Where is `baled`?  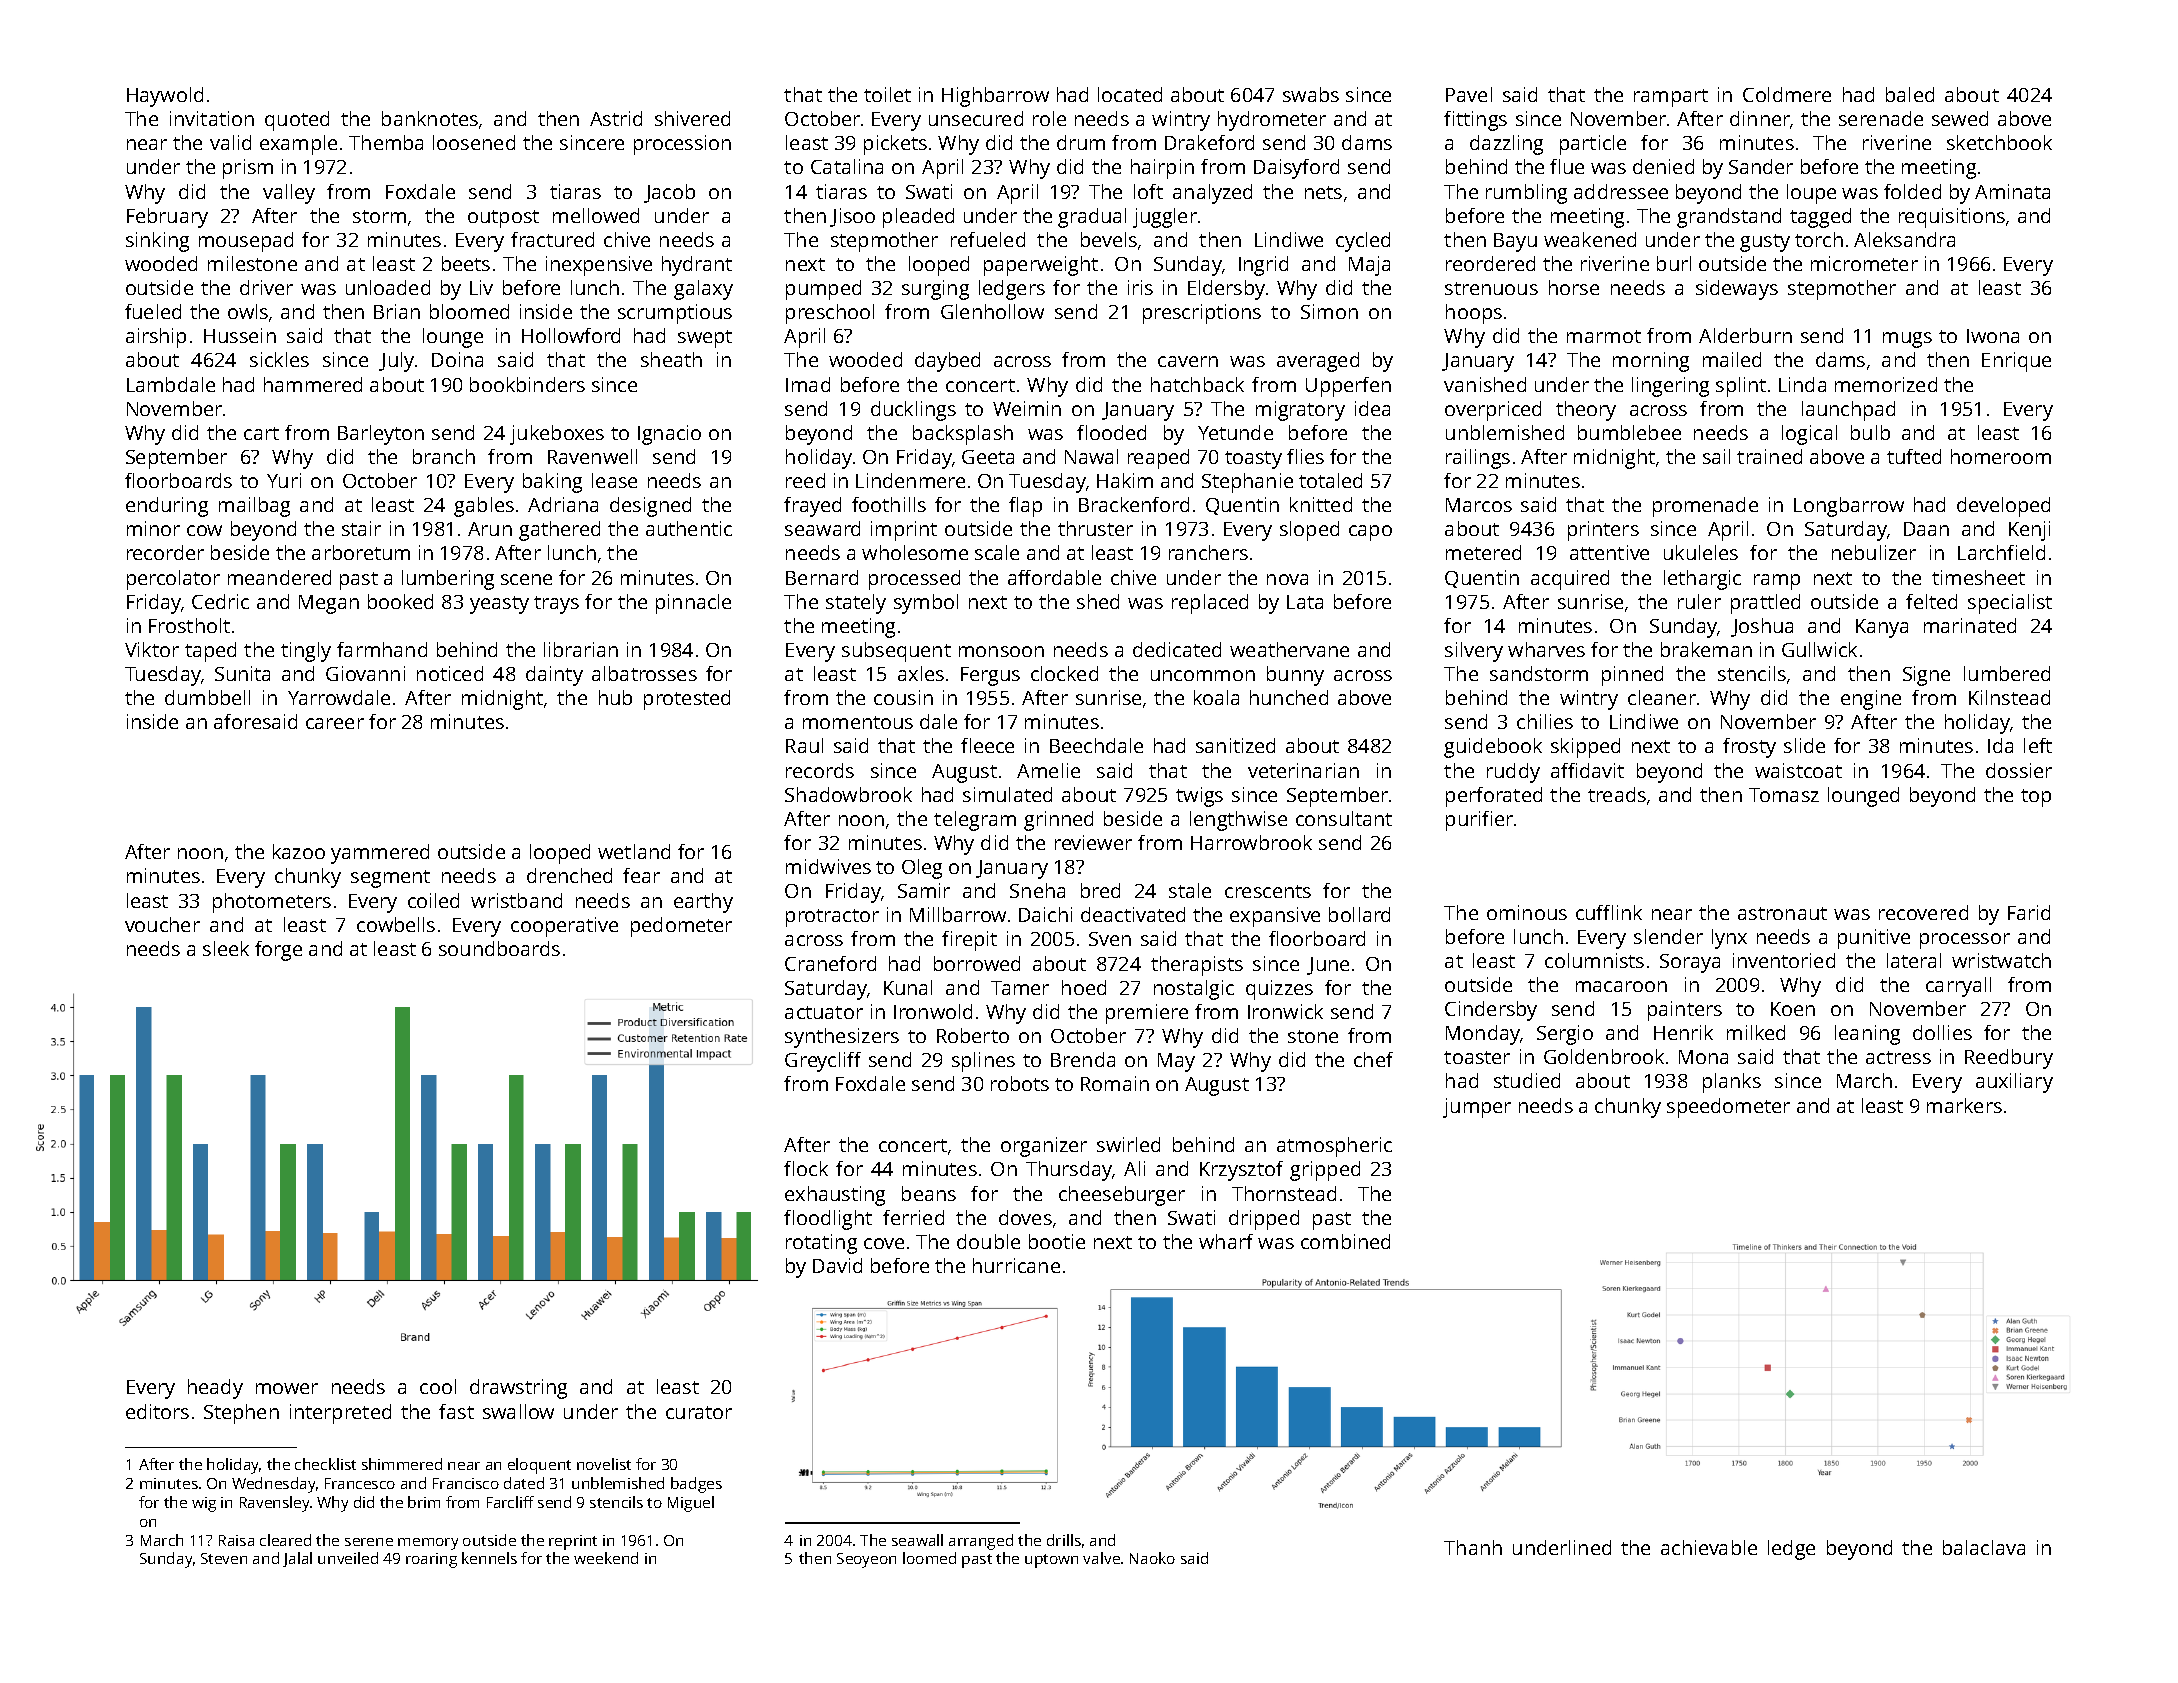 baled is located at coordinates (1910, 94).
